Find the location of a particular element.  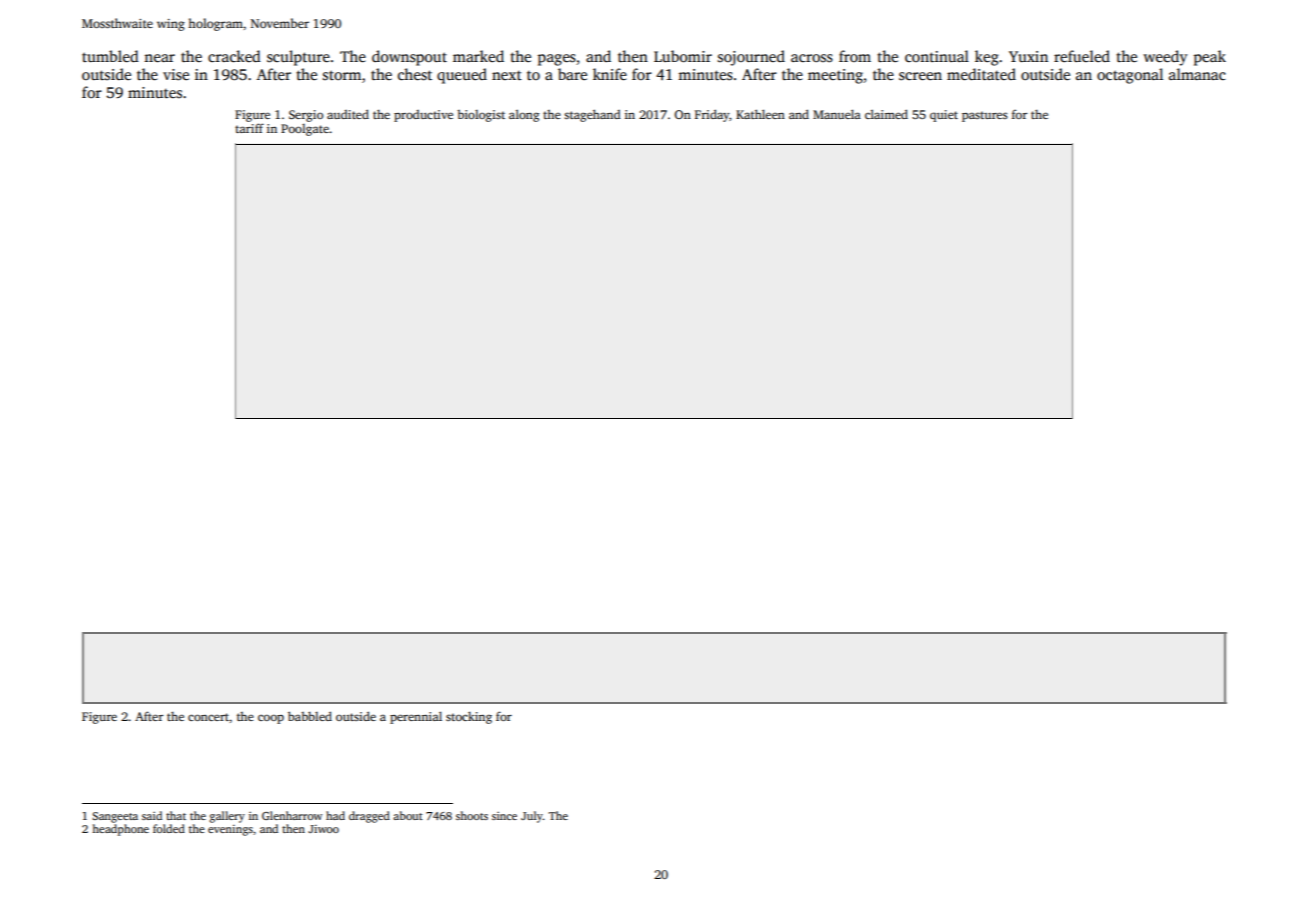

from is located at coordinates (855, 56).
